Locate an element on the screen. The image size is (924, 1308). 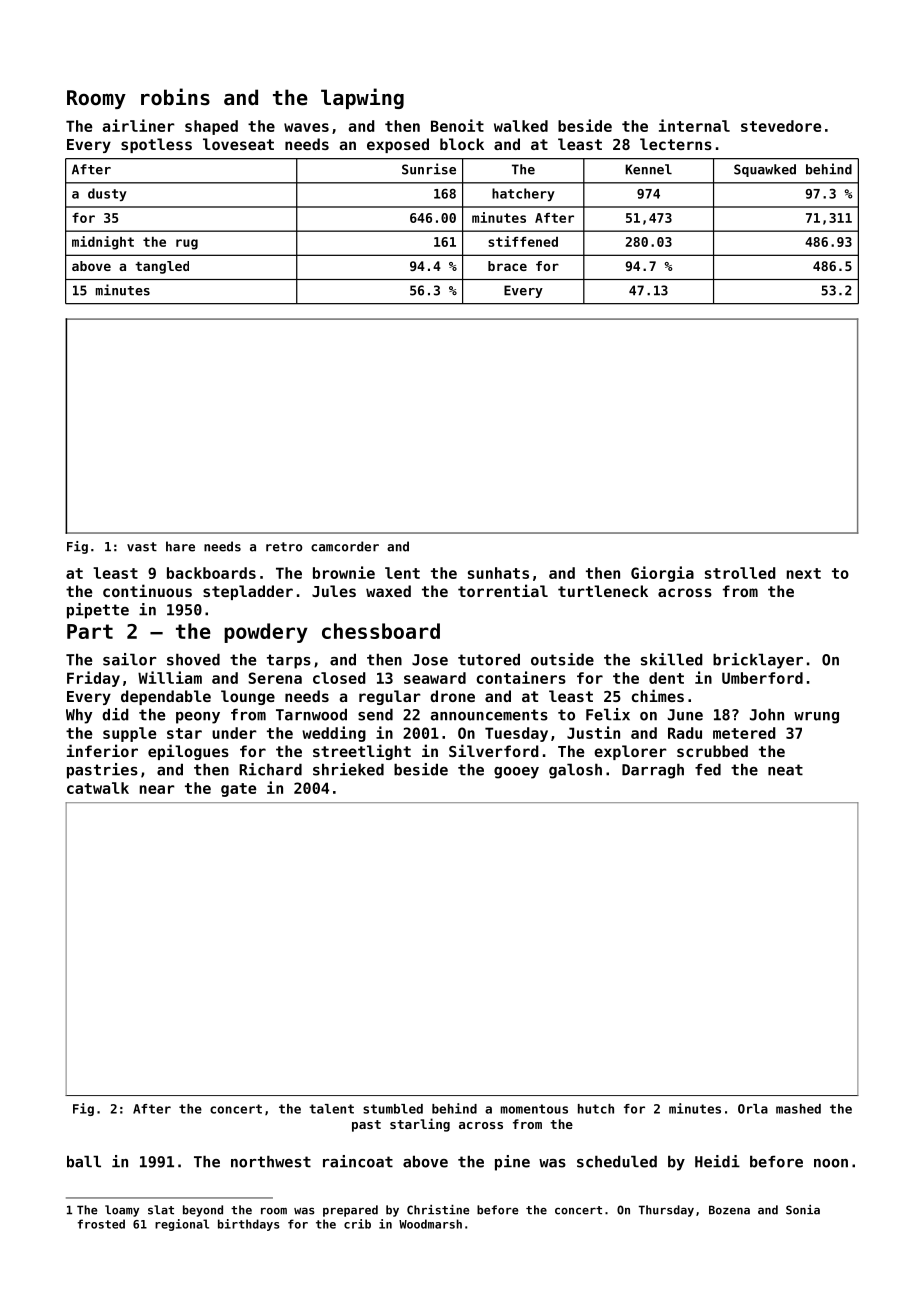
internal is located at coordinates (694, 125).
